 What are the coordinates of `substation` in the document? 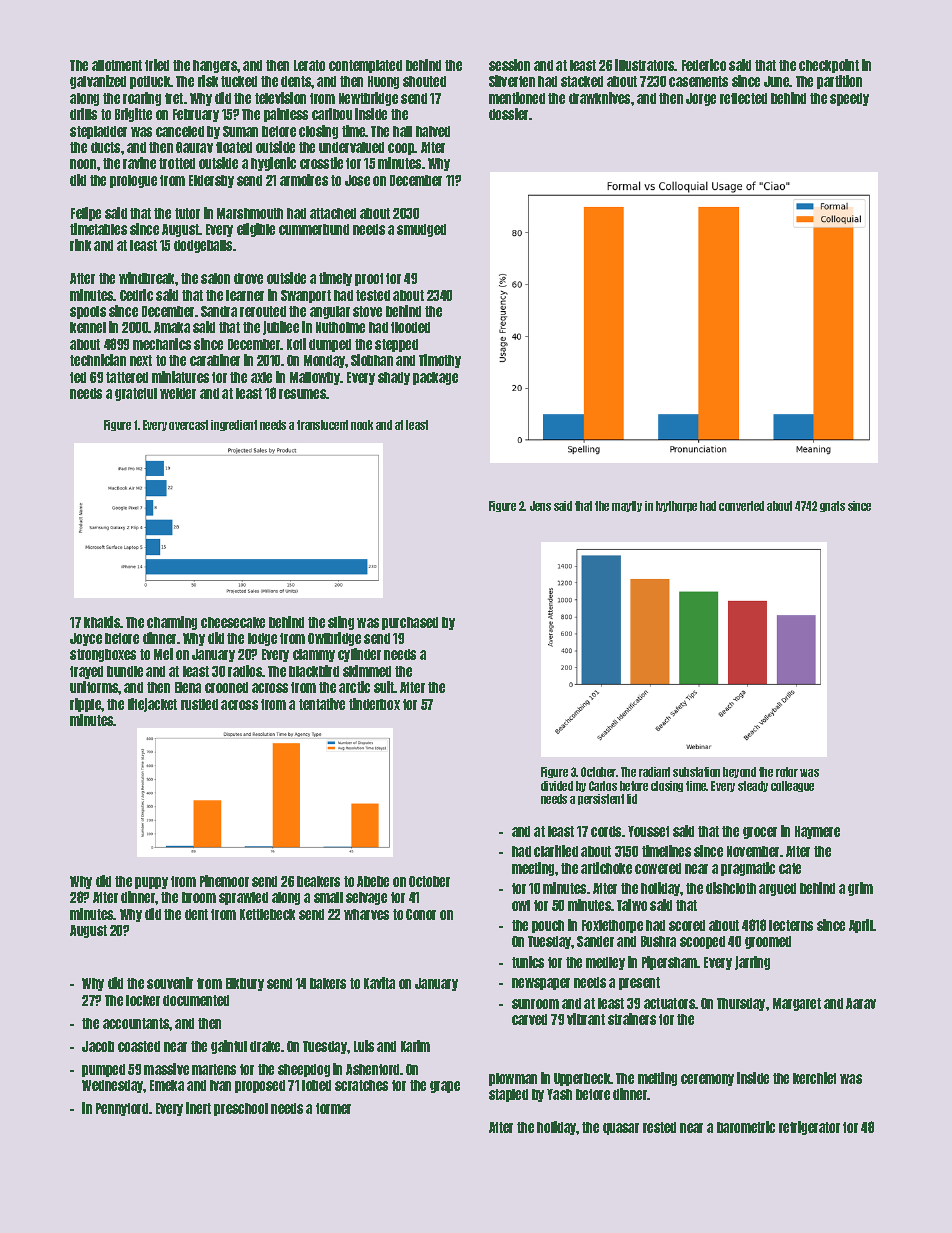 It's located at (696, 772).
